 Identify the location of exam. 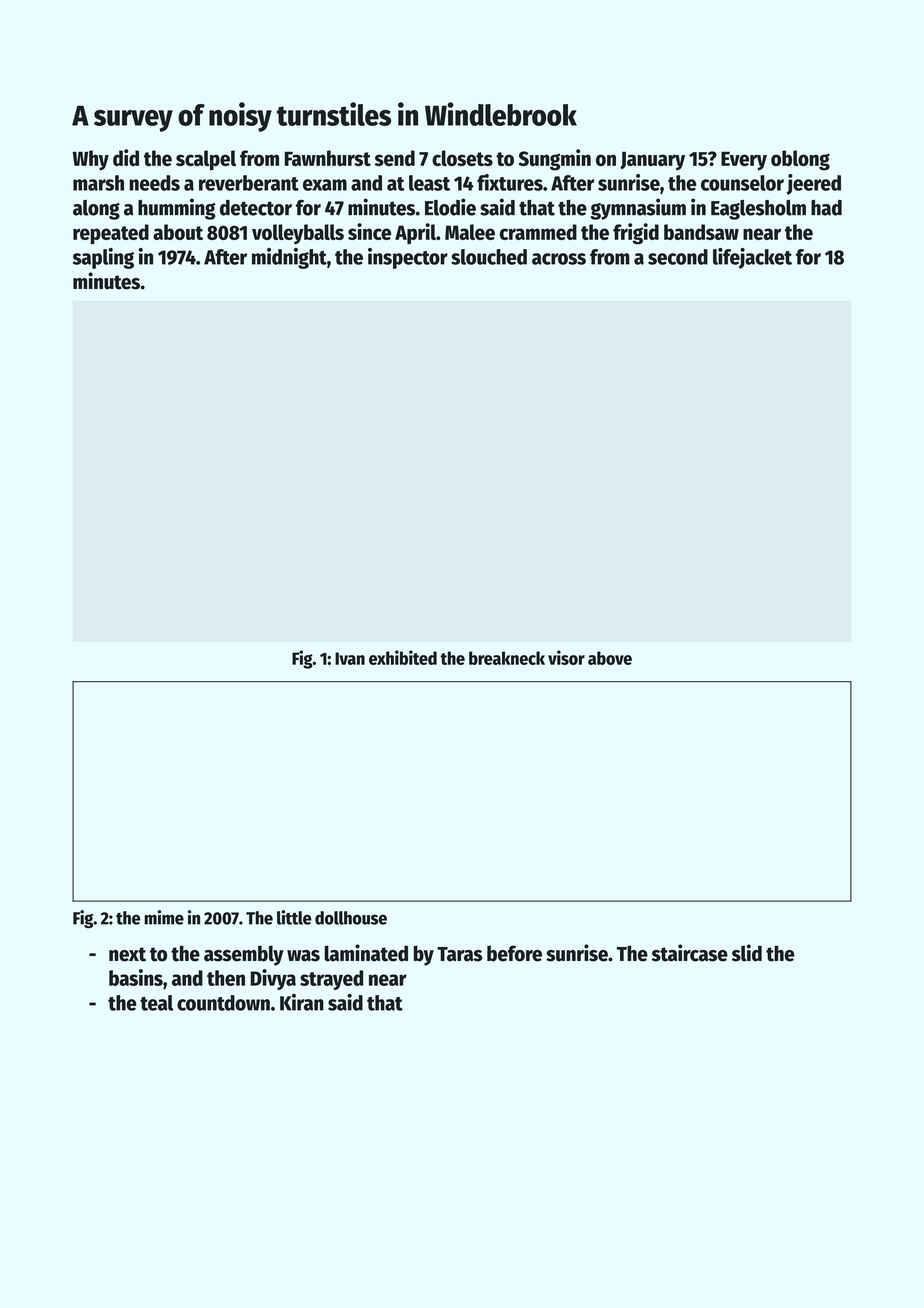
(325, 185).
